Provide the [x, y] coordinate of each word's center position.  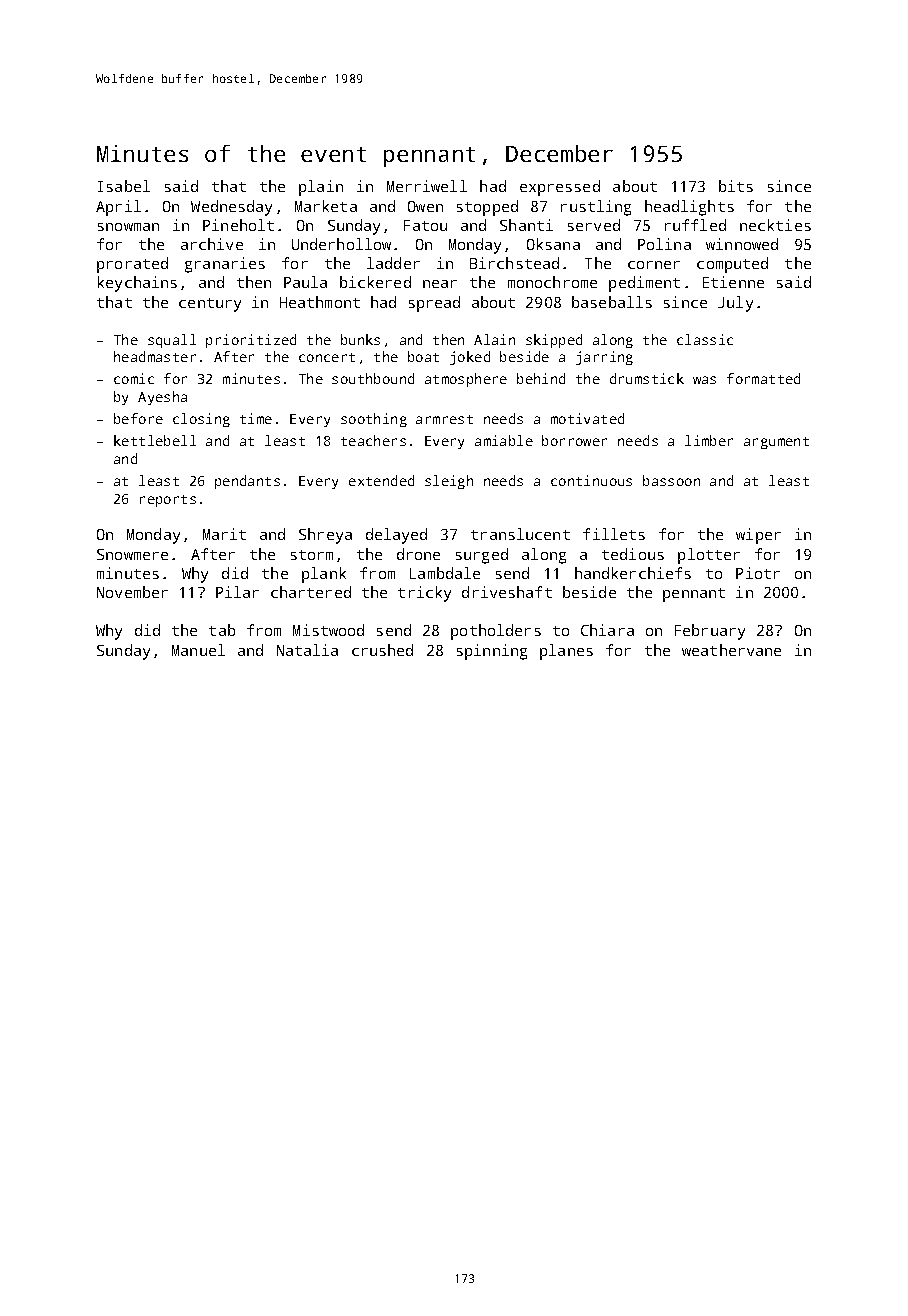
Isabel [124, 186]
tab [222, 630]
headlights [689, 208]
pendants [247, 482]
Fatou [425, 225]
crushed [382, 650]
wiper [758, 536]
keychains [137, 284]
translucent [520, 534]
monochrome [552, 282]
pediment [644, 284]
